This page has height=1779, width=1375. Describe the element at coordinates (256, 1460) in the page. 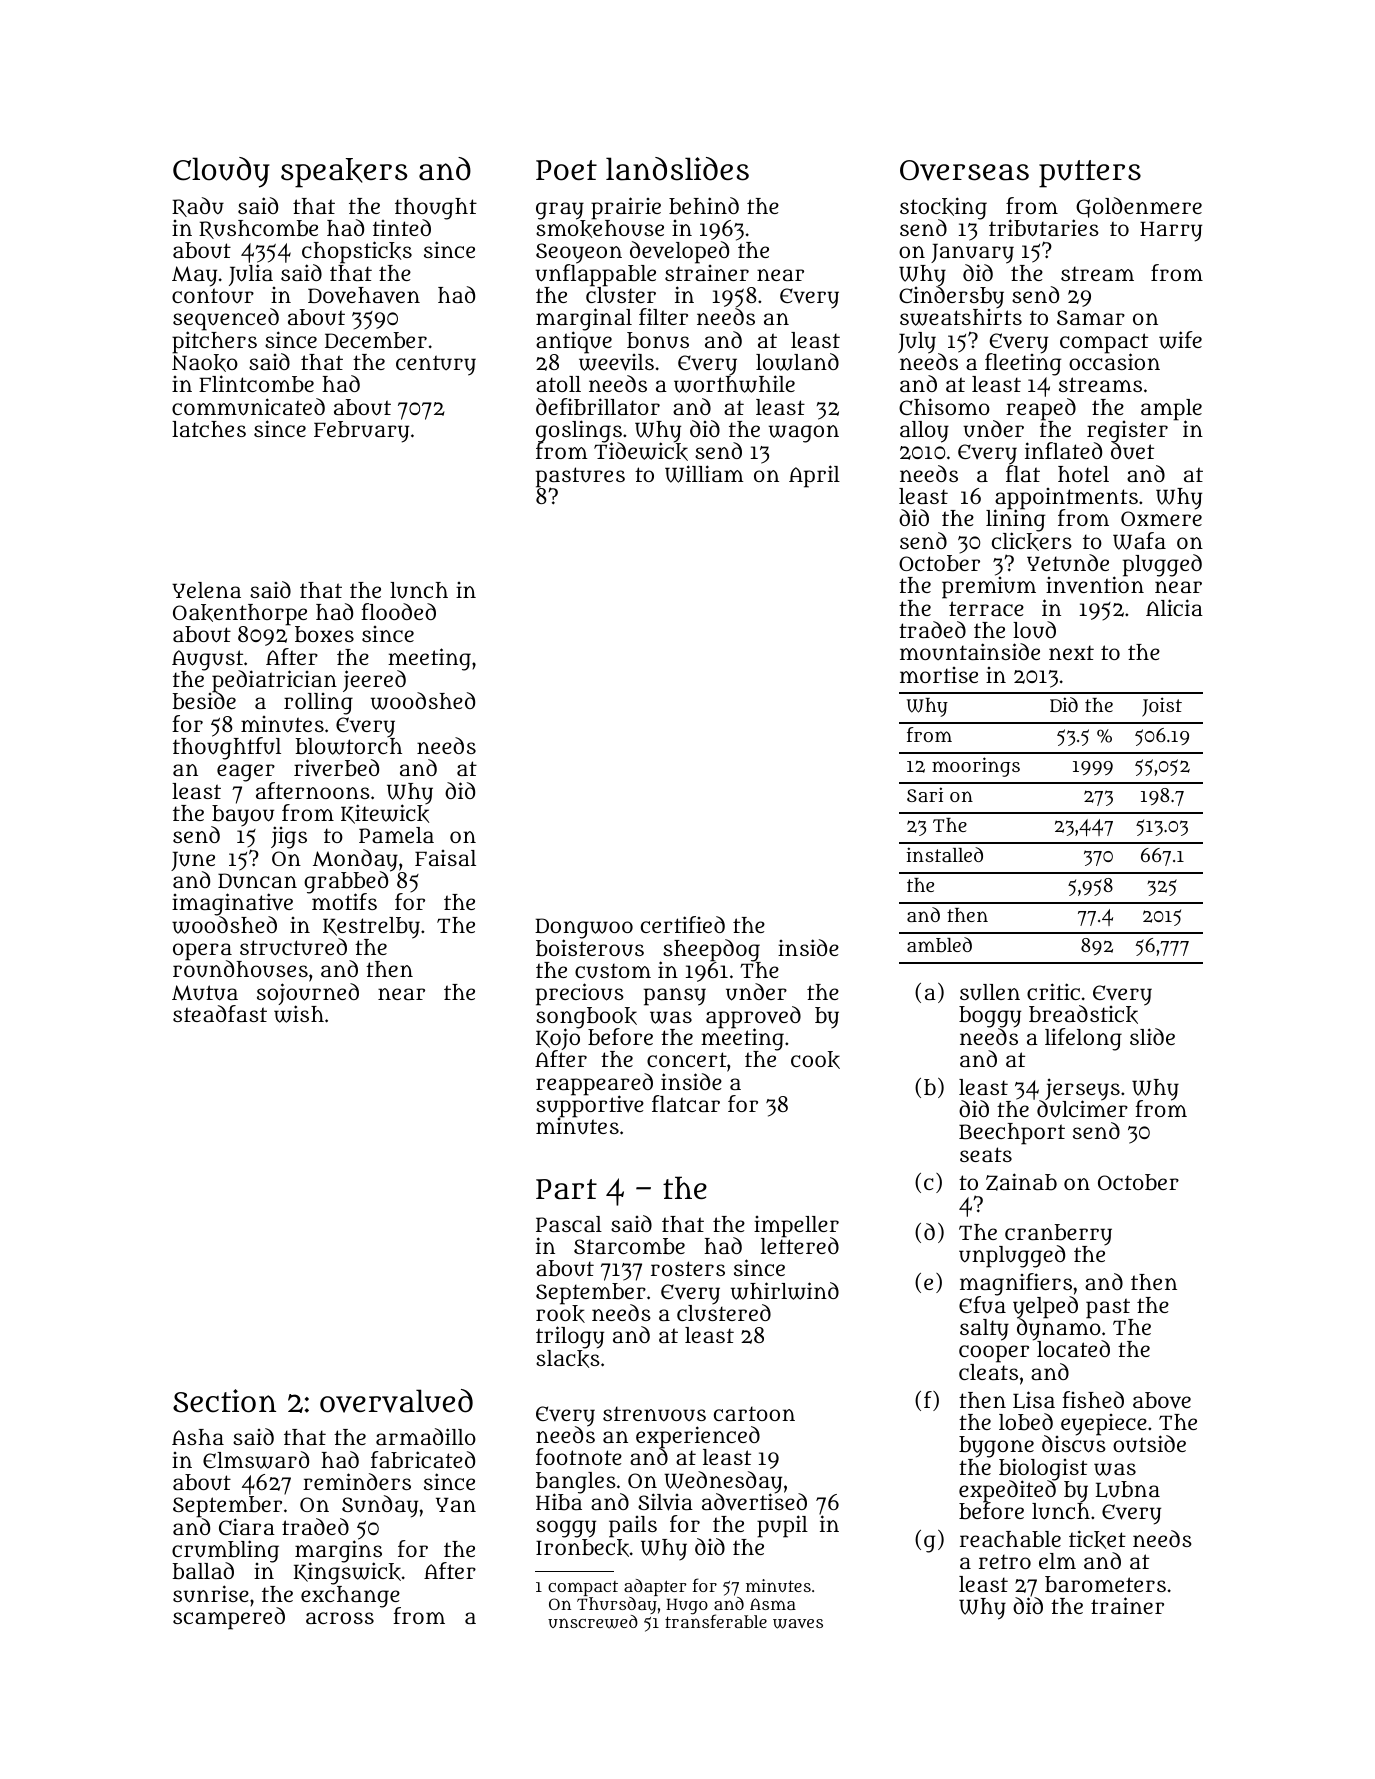

I see `Elmsward` at that location.
